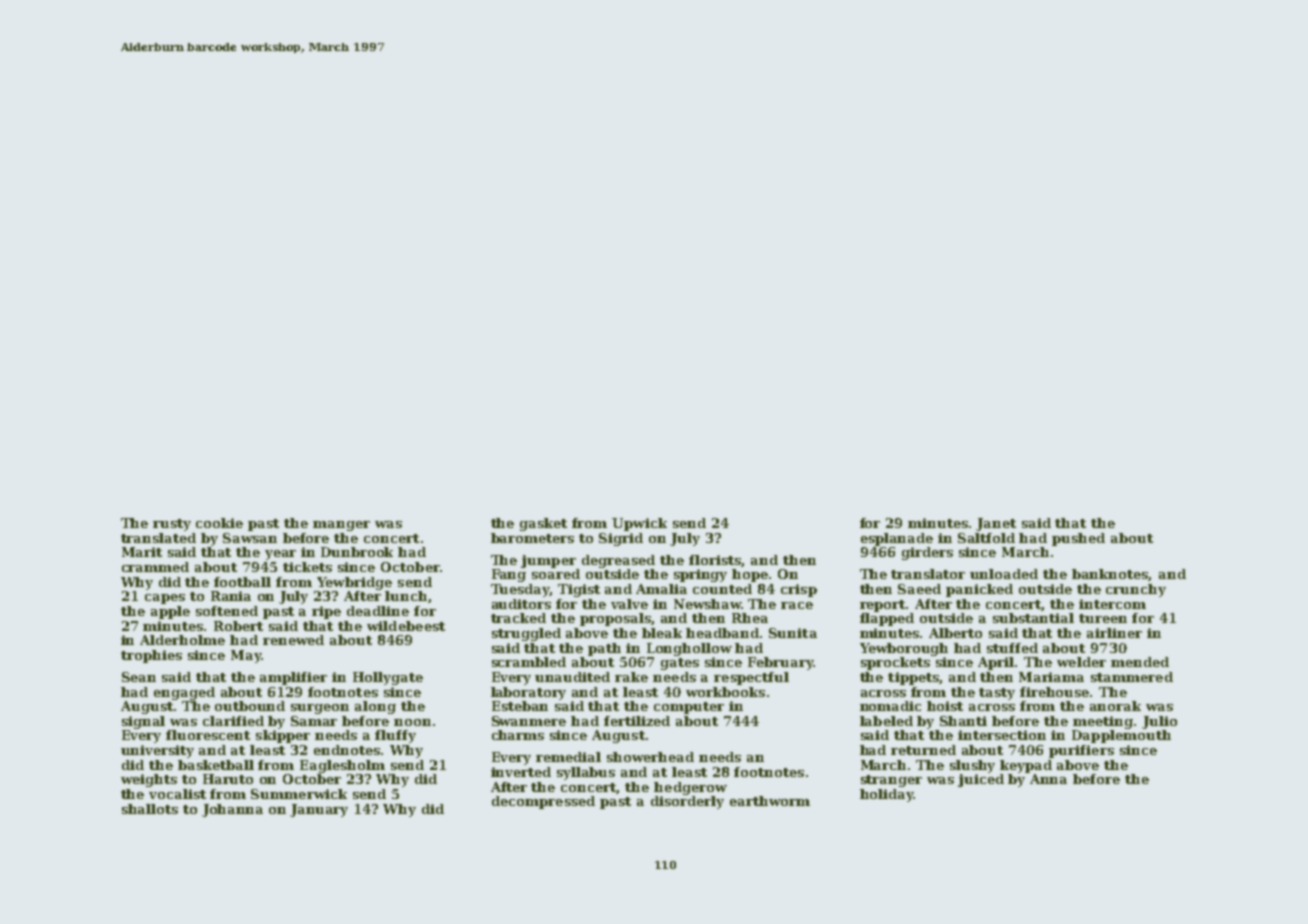 The height and width of the document is (924, 1308). What do you see at coordinates (1081, 751) in the document?
I see `purifiers` at bounding box center [1081, 751].
